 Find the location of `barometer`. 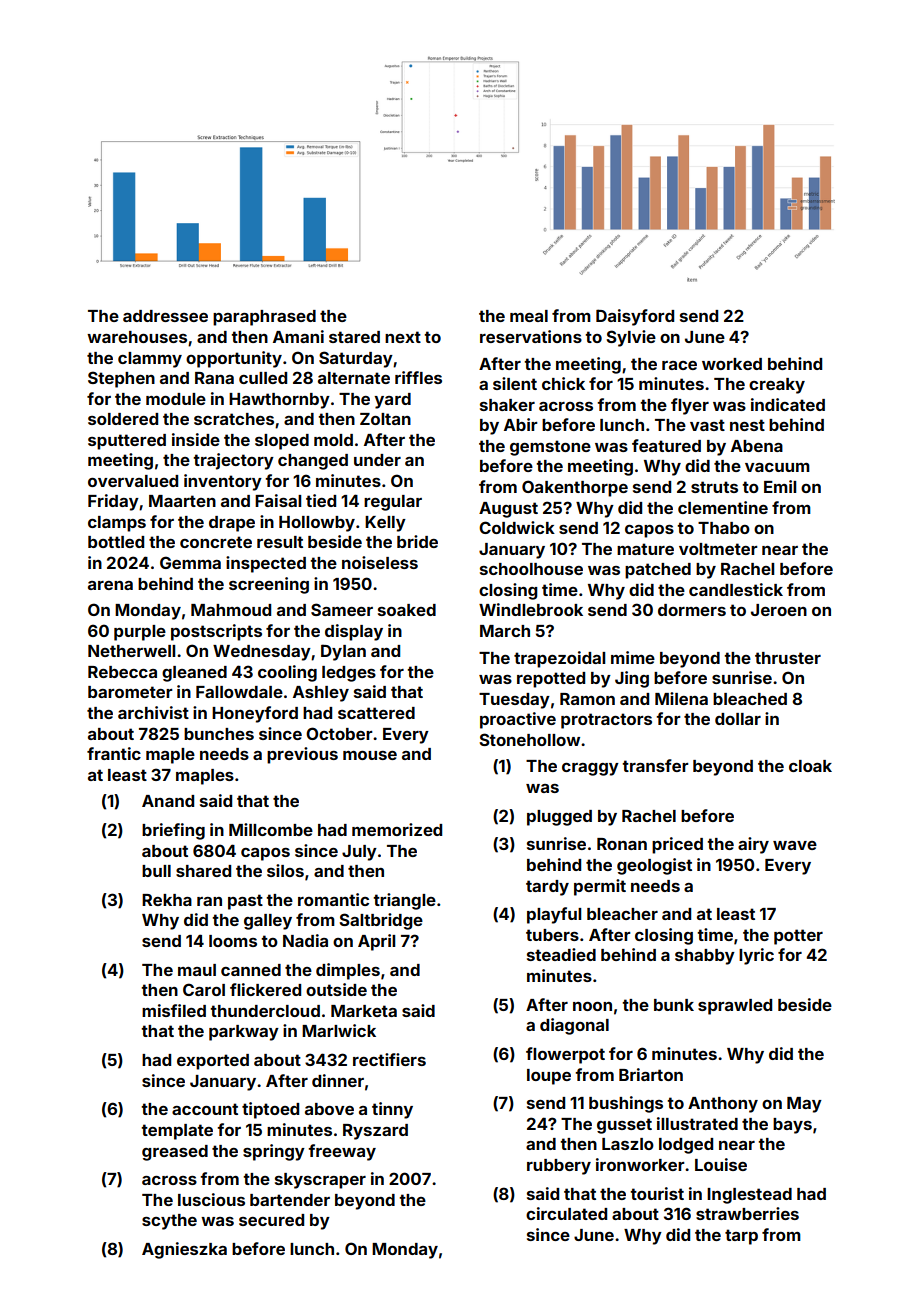

barometer is located at coordinates (130, 692).
